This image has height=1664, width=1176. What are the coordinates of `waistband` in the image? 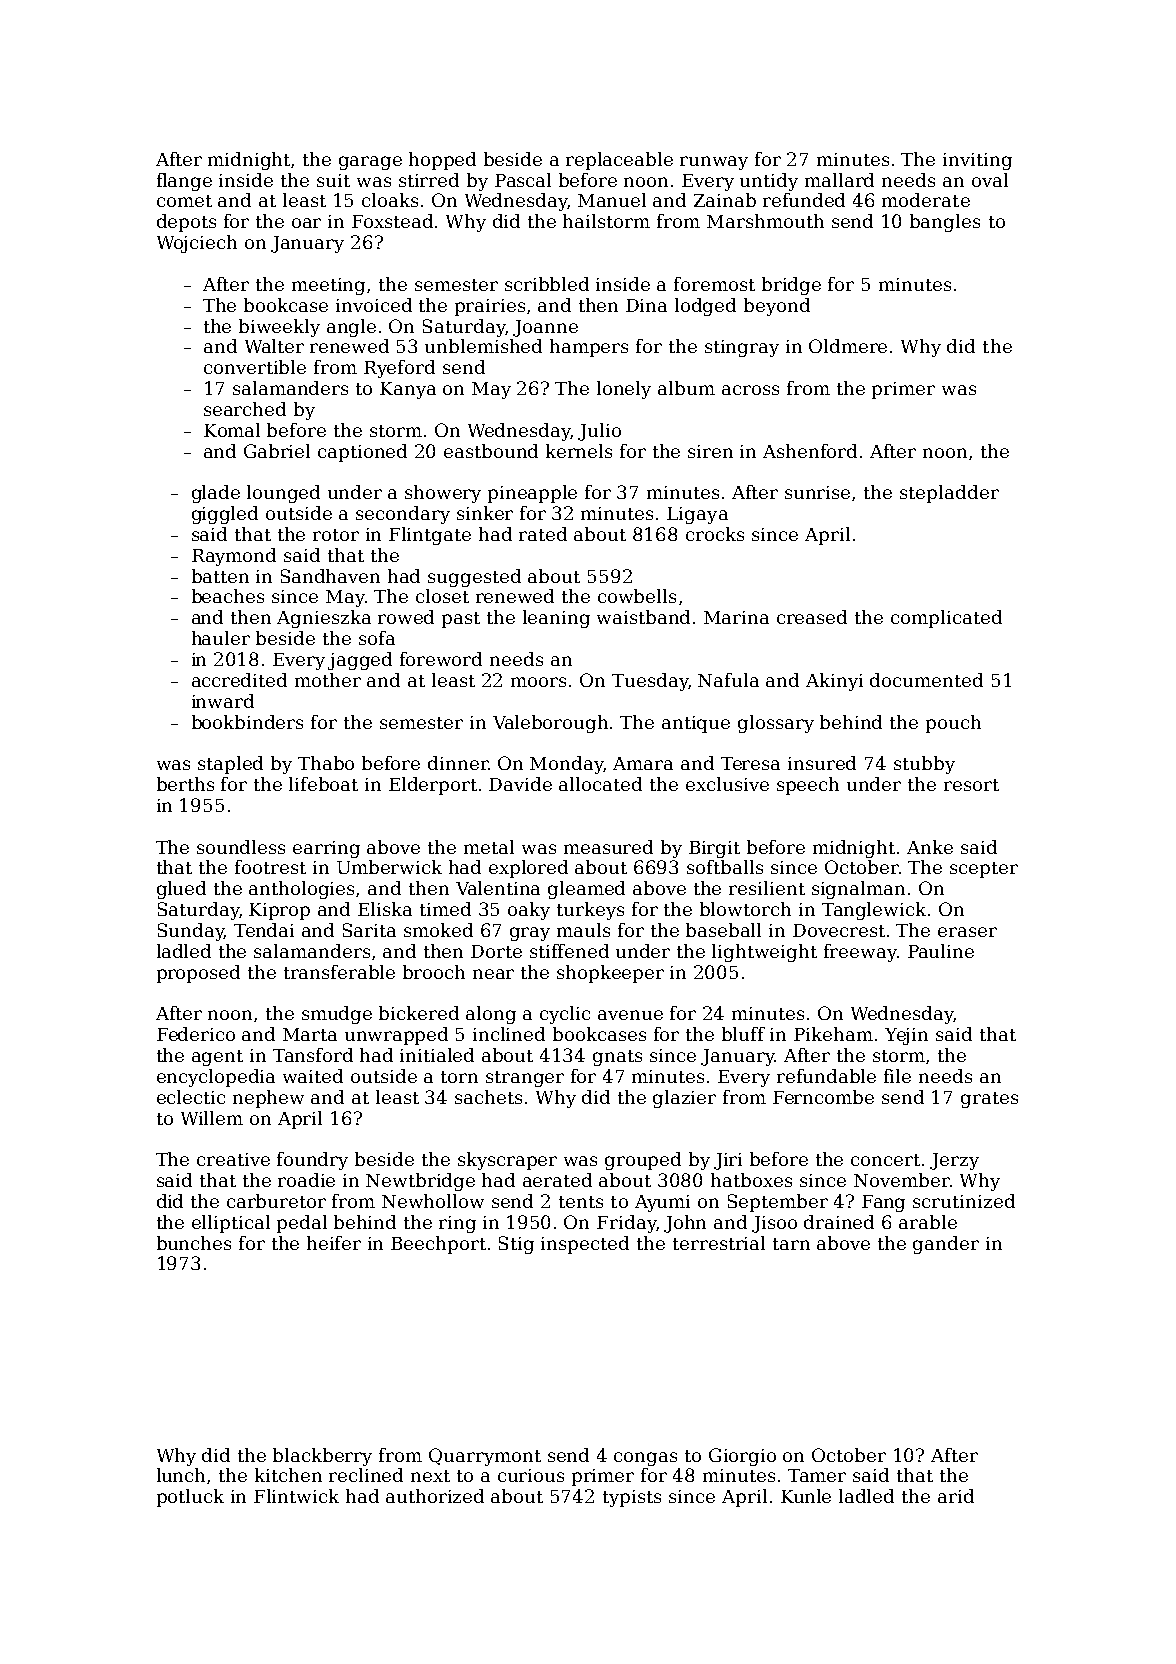 It's located at (643, 617).
